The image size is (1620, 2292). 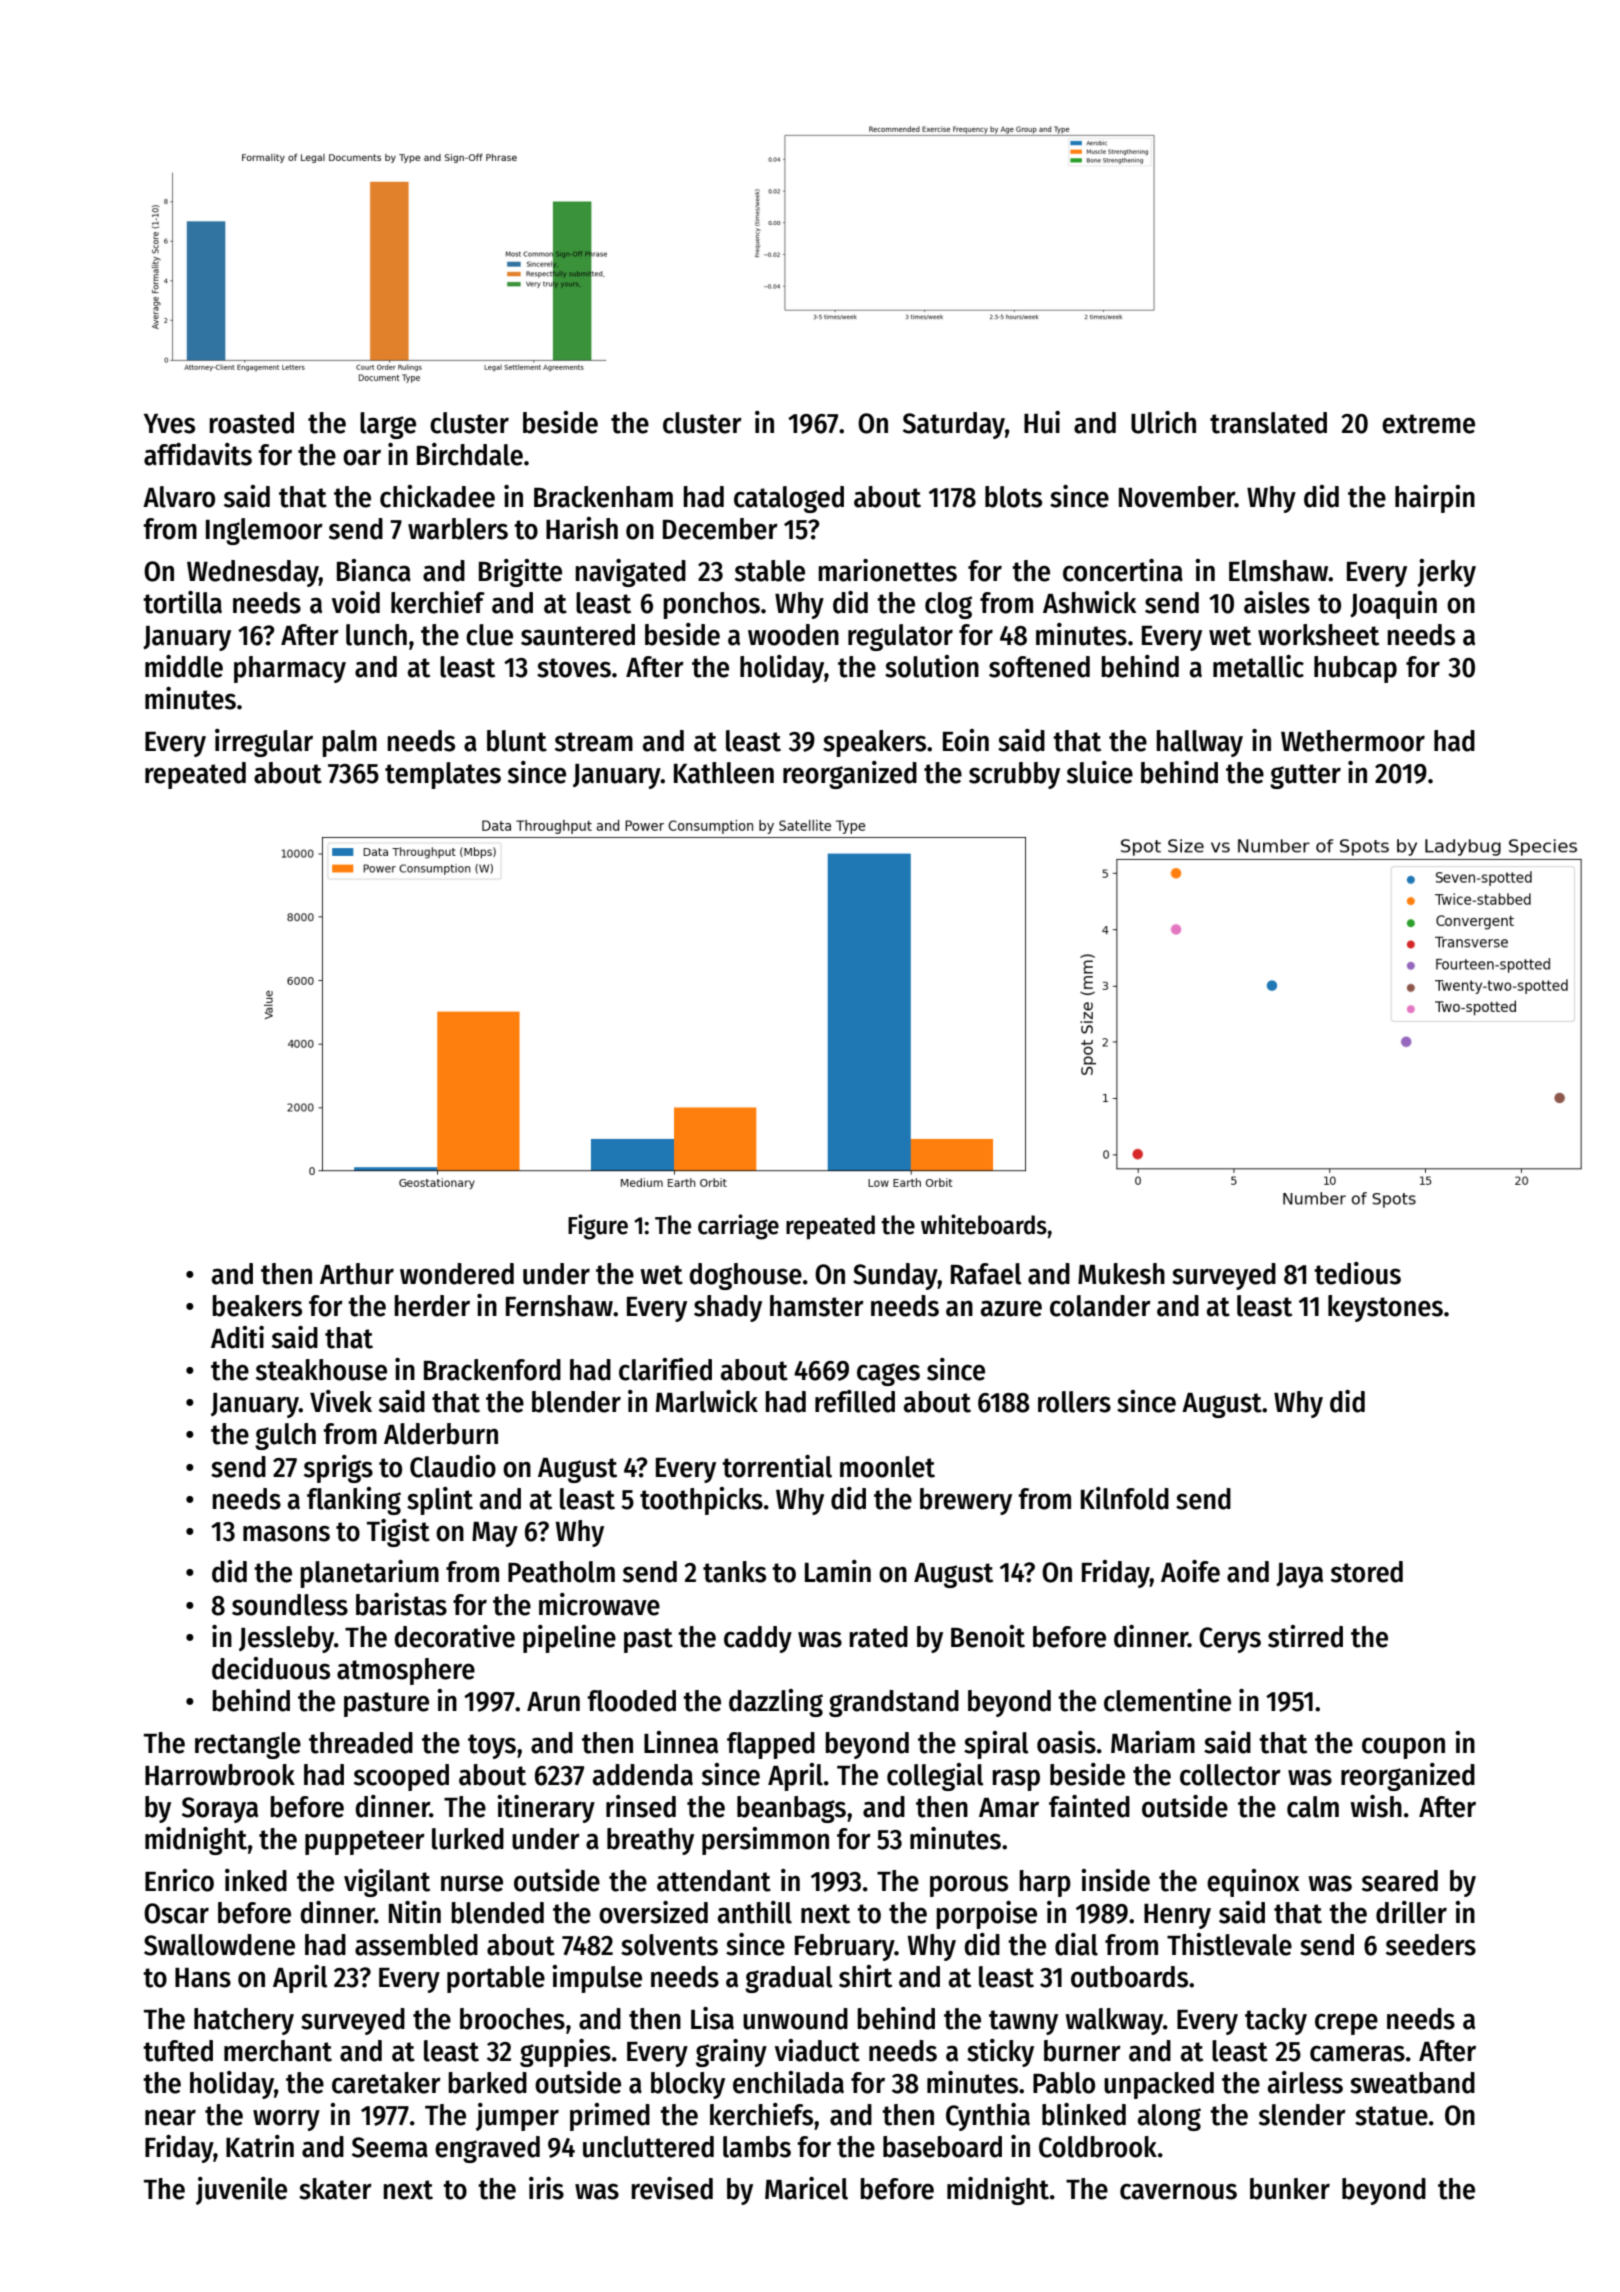 I want to click on caddy, so click(x=758, y=1639).
